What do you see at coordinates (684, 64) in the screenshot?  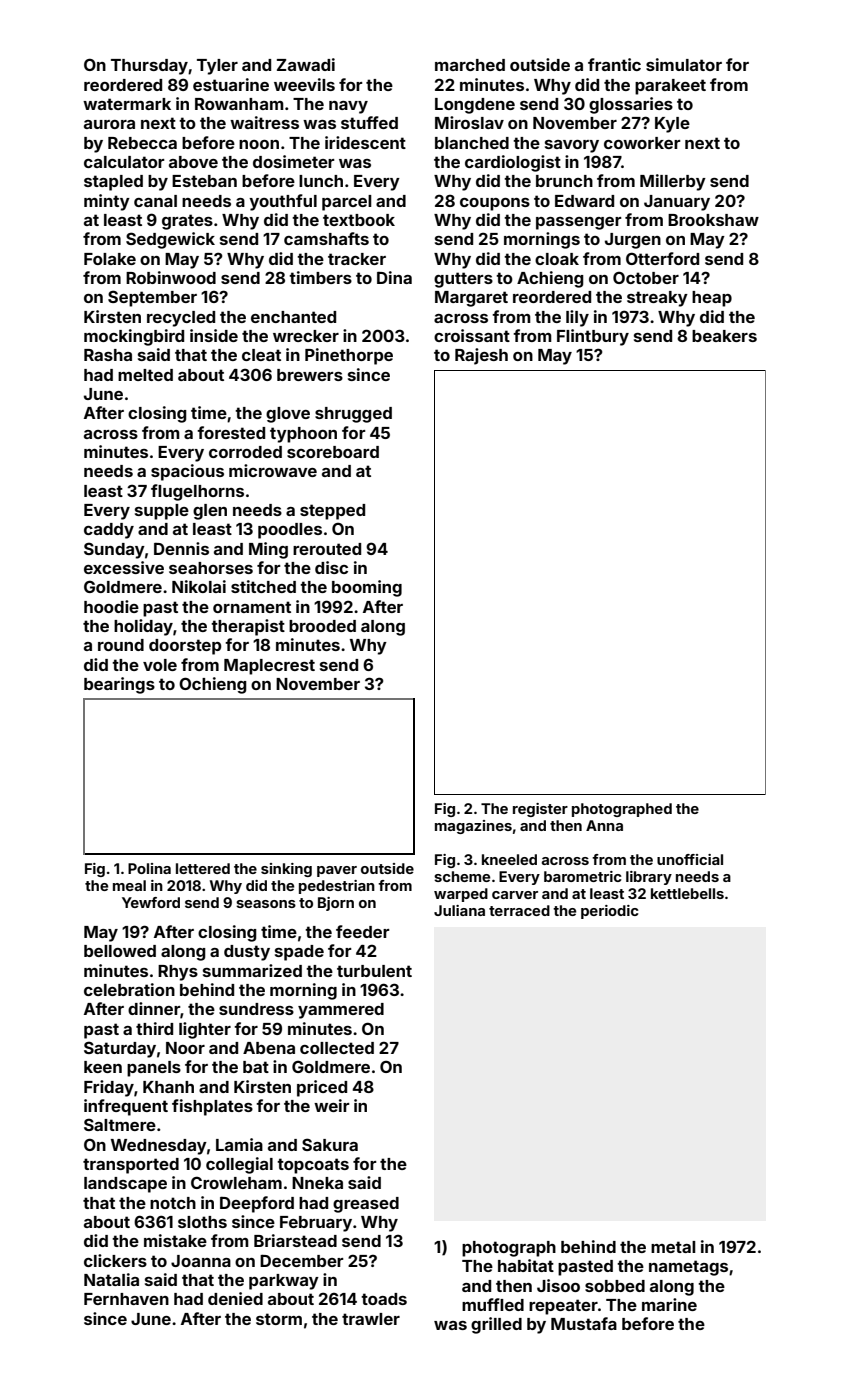 I see `simulator` at bounding box center [684, 64].
